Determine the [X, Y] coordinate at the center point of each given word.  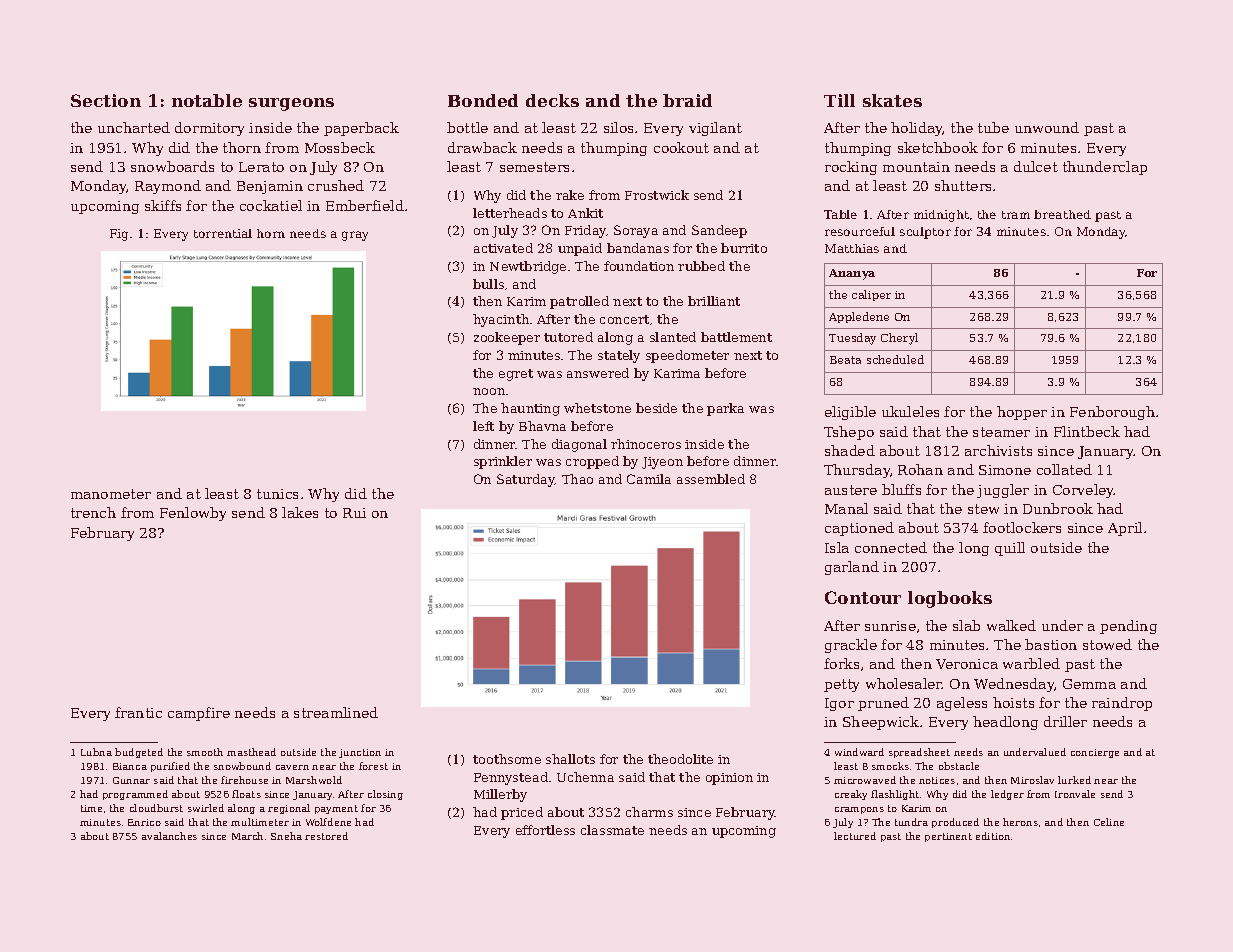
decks [552, 100]
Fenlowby [193, 514]
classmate [612, 830]
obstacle [959, 766]
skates [892, 100]
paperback [361, 129]
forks [841, 663]
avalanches [169, 836]
